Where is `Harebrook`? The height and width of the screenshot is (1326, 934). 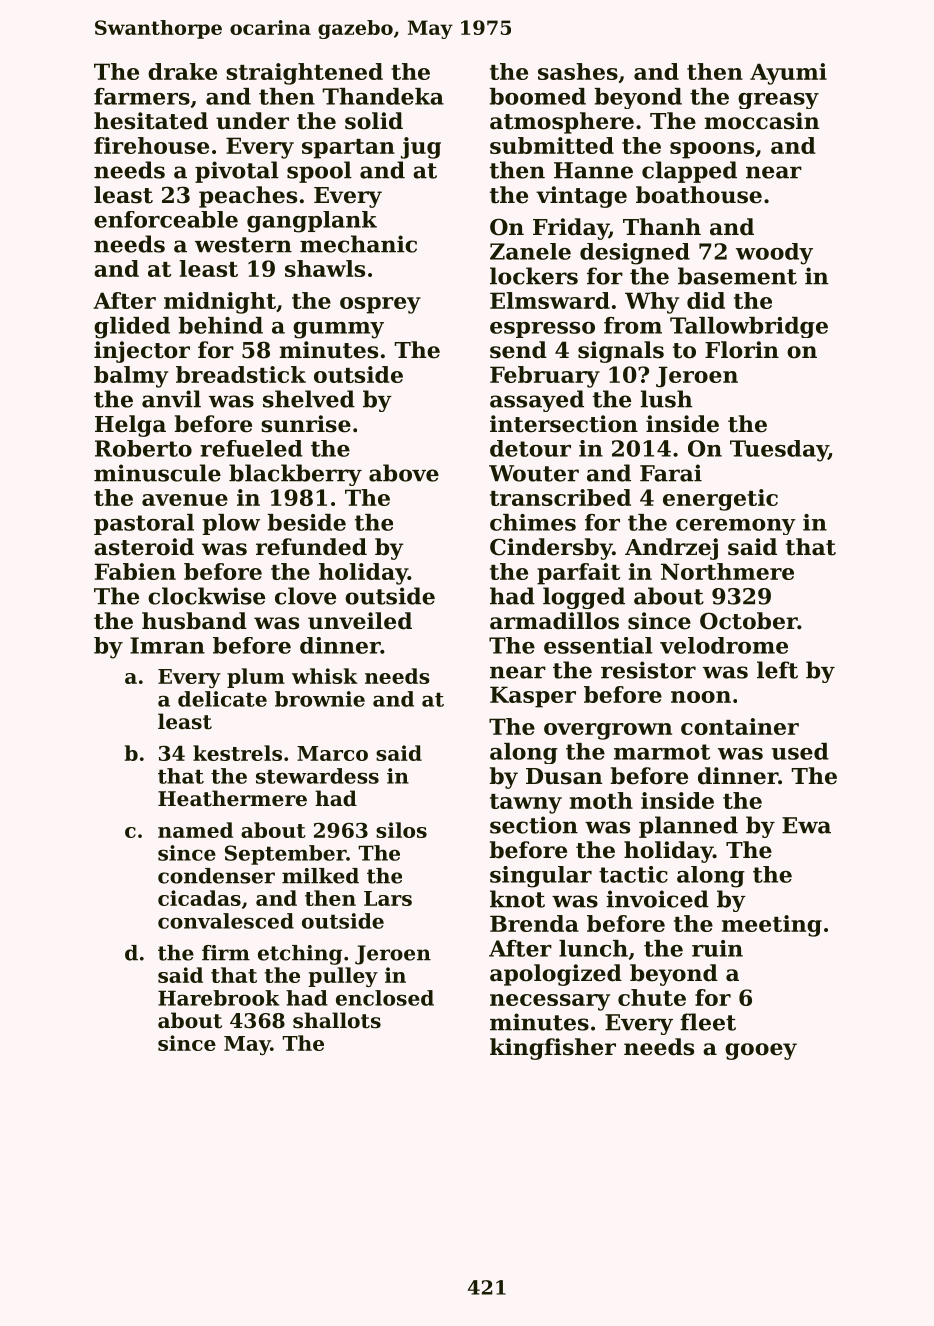 Harebrook is located at coordinates (219, 998).
